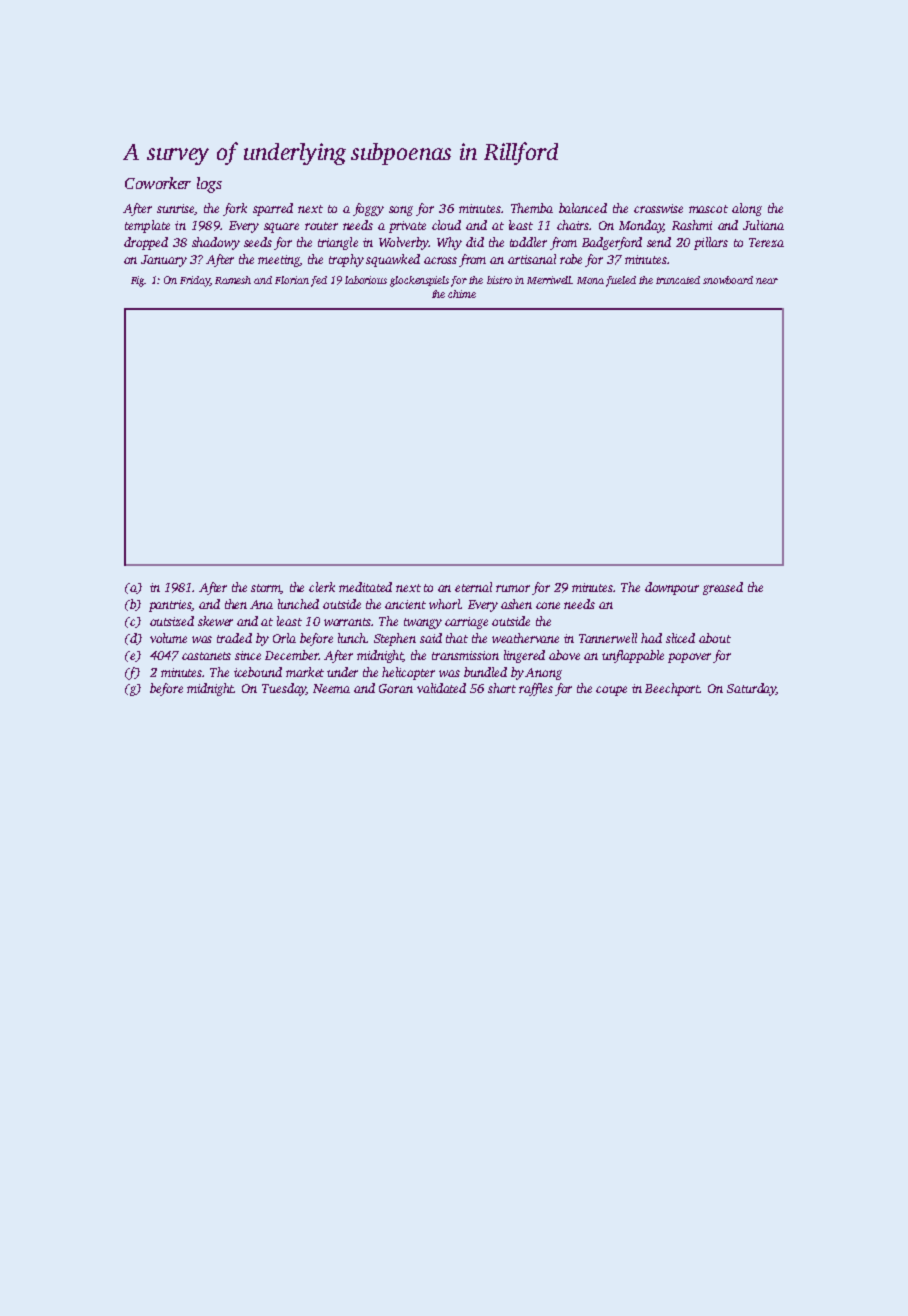  Describe the element at coordinates (284, 689) in the screenshot. I see `Tuesday` at that location.
